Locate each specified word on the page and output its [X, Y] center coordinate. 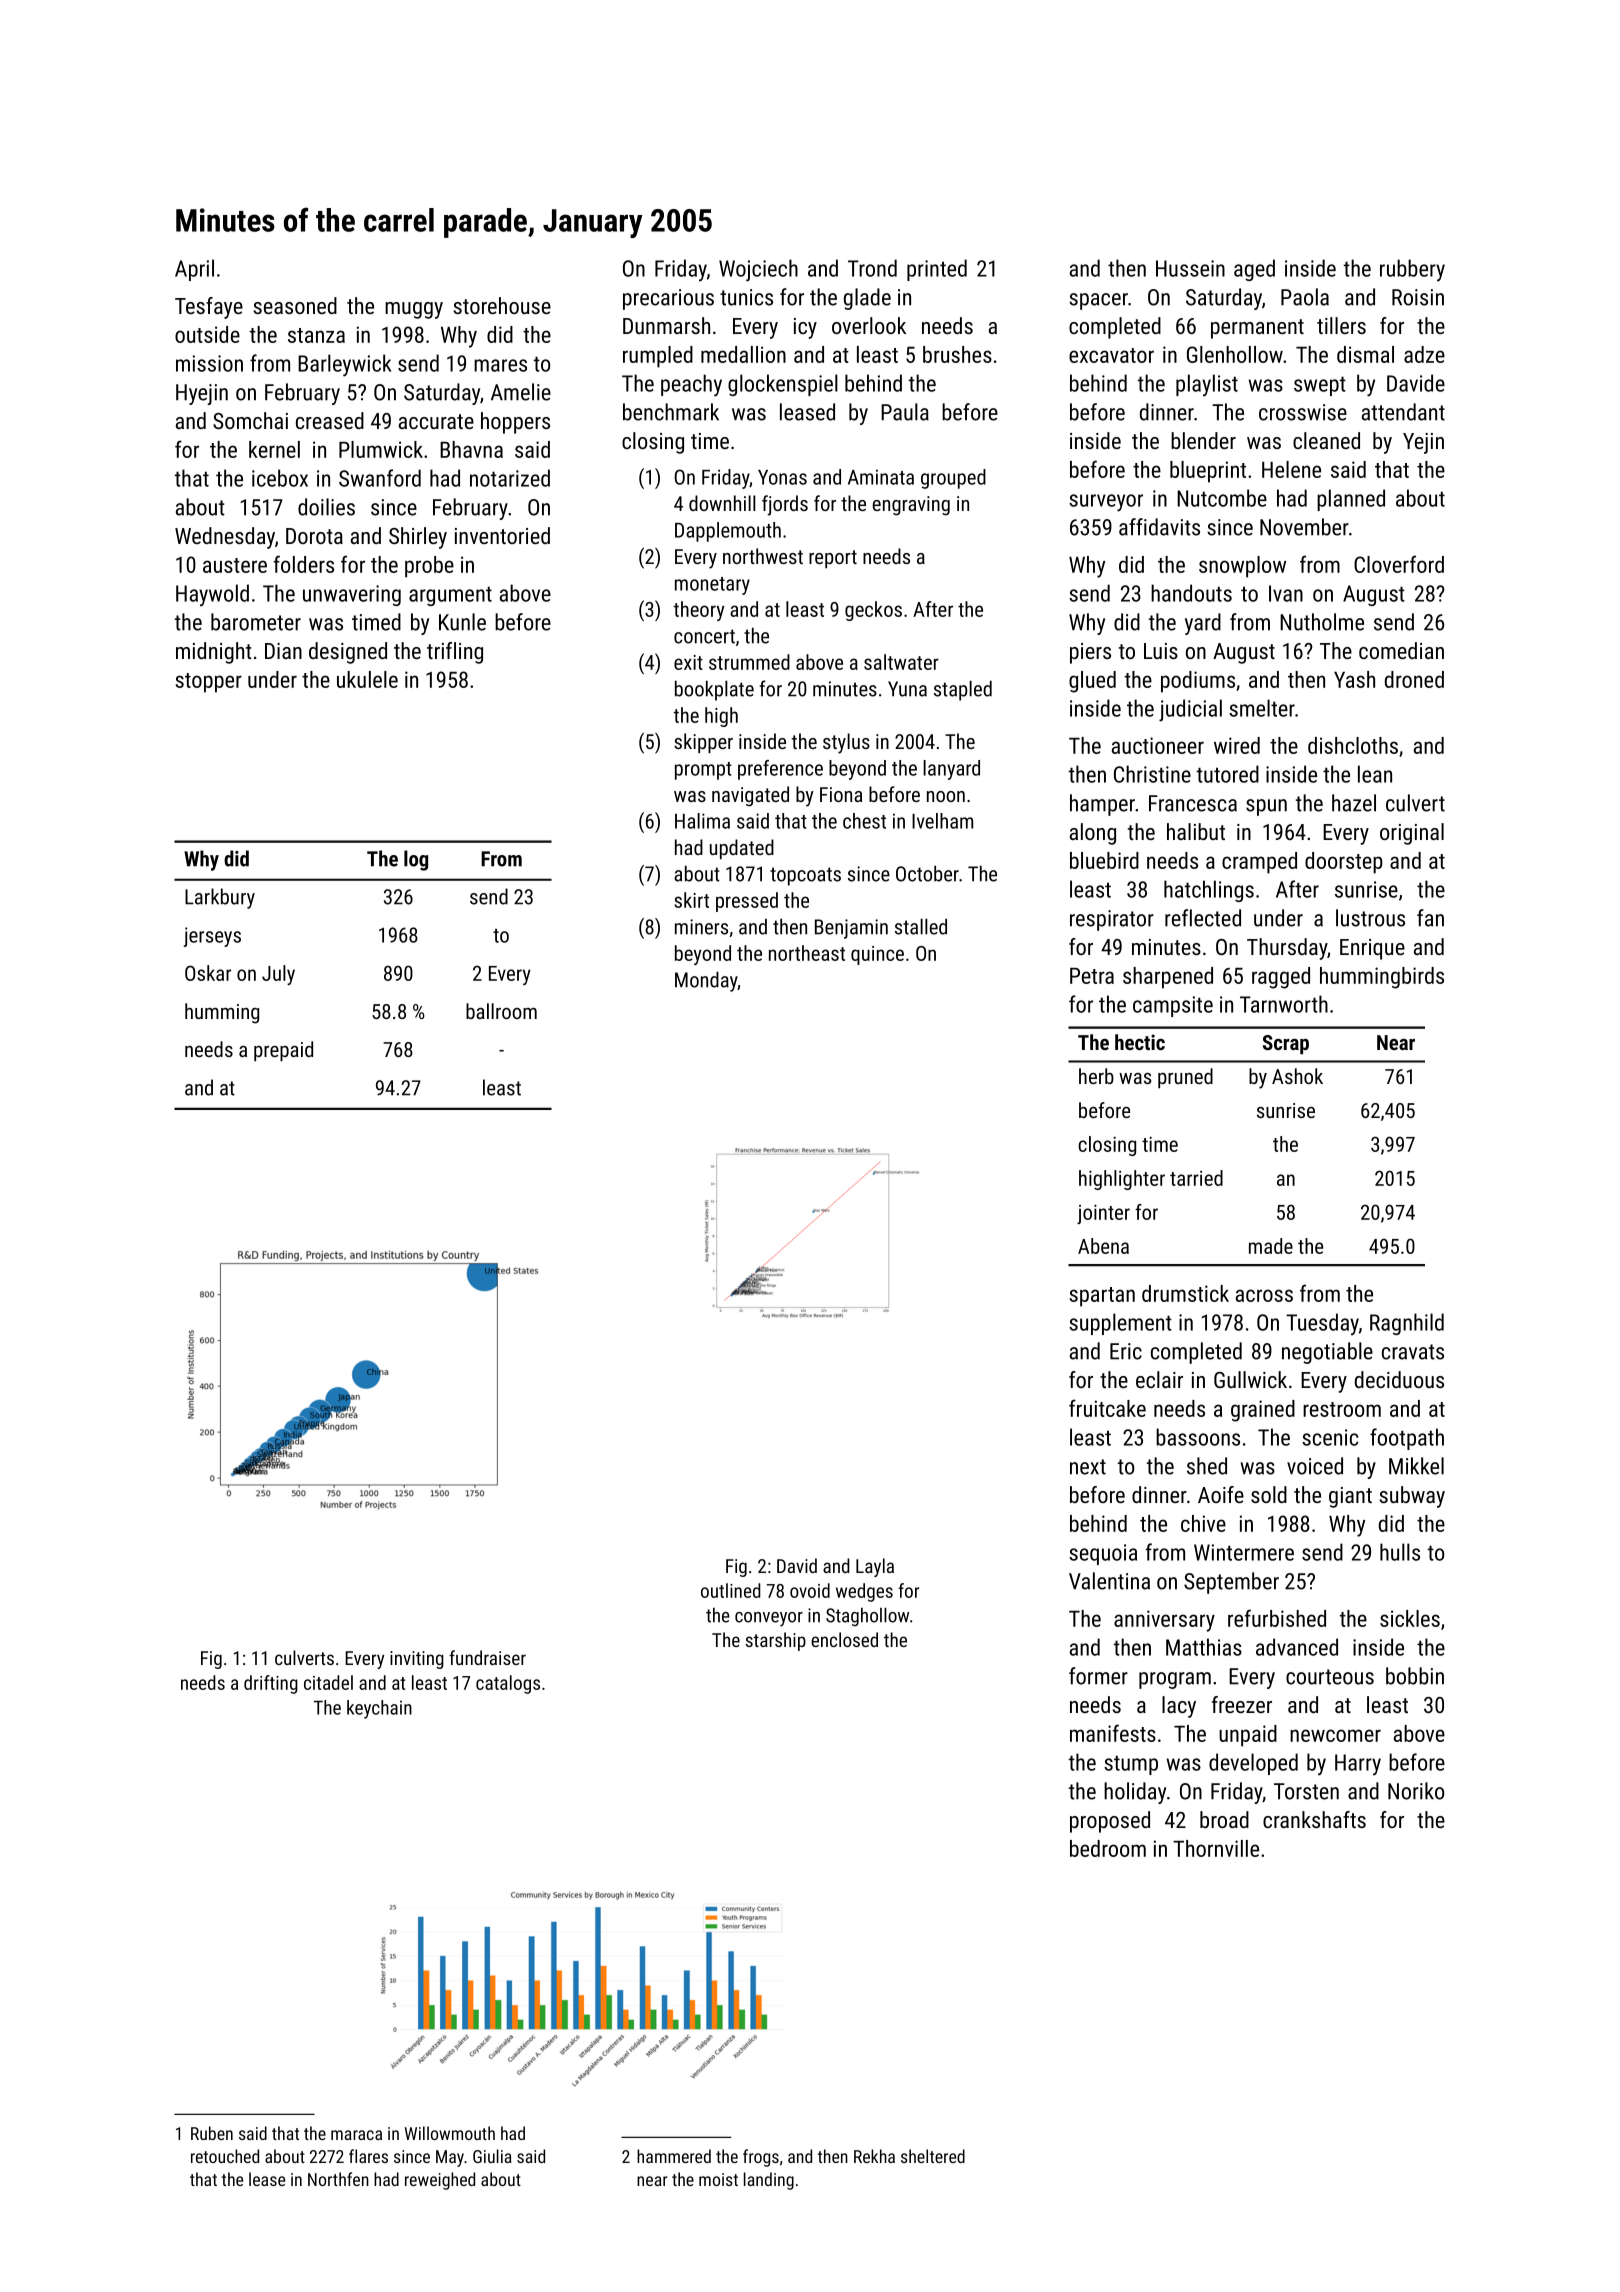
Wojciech [758, 270]
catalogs [508, 1684]
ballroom [501, 1011]
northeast [807, 953]
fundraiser [487, 1657]
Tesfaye [209, 308]
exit [688, 662]
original [1412, 834]
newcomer [1335, 1735]
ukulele [367, 679]
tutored [1228, 774]
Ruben [212, 2133]
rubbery [1412, 270]
